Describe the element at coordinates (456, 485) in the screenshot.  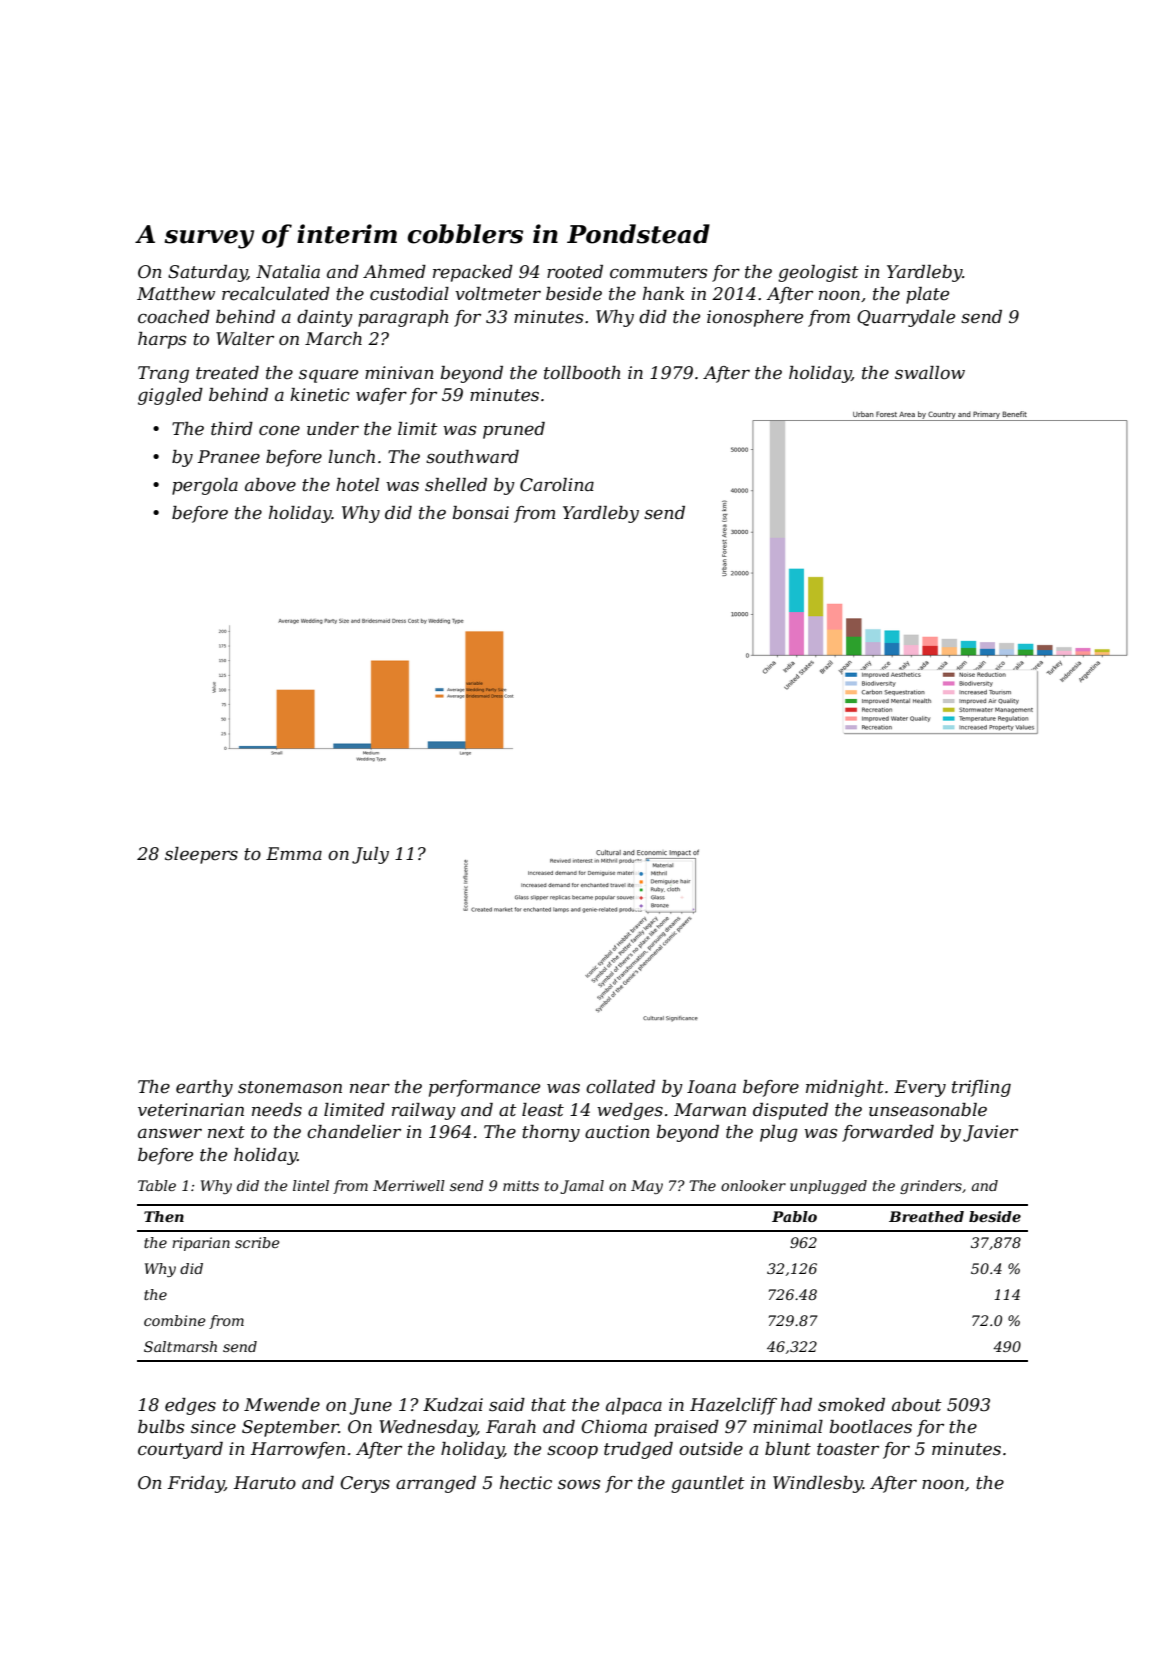
I see `shelled` at that location.
